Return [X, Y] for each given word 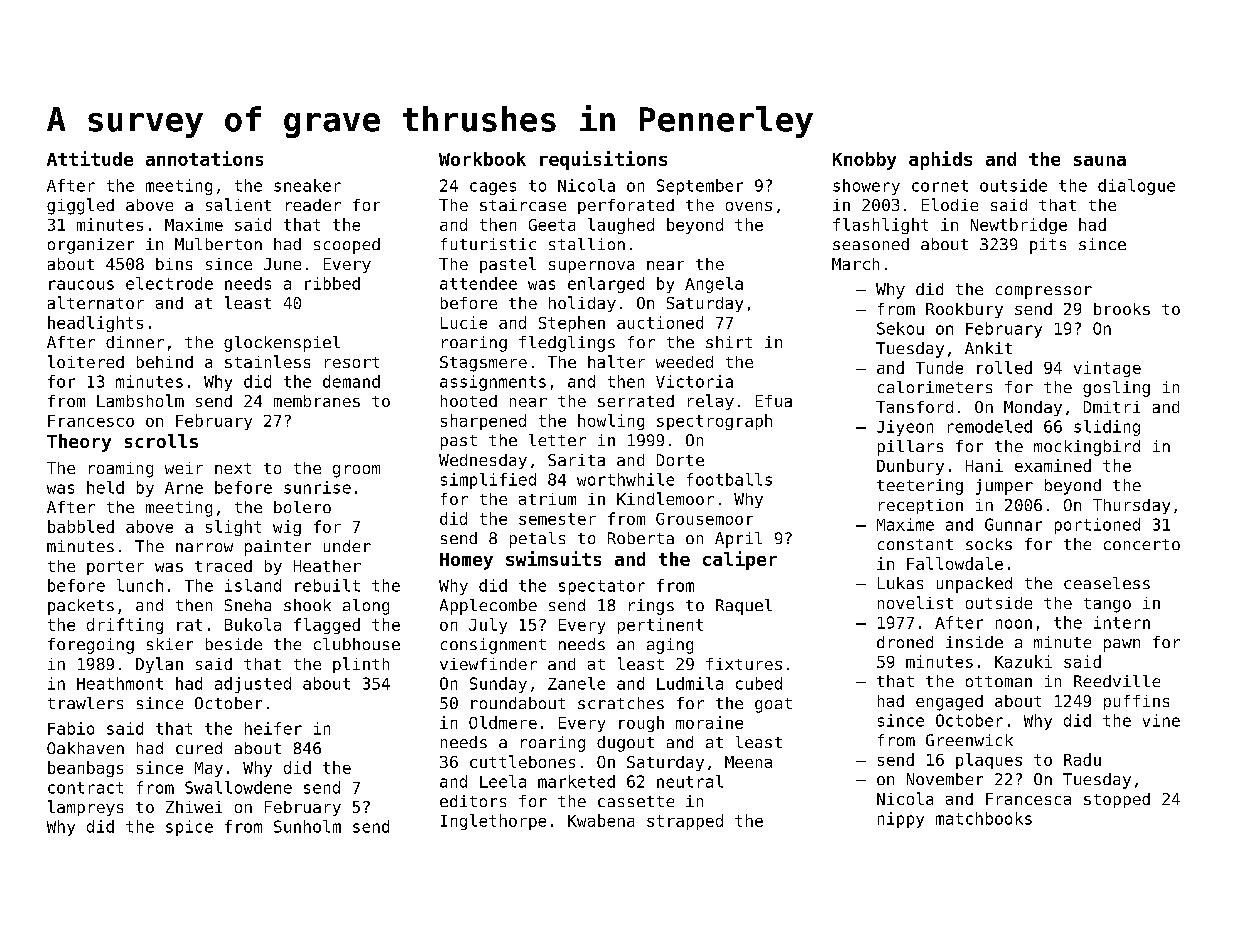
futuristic [488, 244]
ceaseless [1107, 583]
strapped [685, 822]
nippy [901, 820]
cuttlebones [522, 761]
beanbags [85, 769]
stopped [1117, 800]
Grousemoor [704, 519]
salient [238, 204]
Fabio [71, 728]
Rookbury [964, 310]
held [105, 487]
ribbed [332, 283]
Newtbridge [1019, 226]
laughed [621, 226]
